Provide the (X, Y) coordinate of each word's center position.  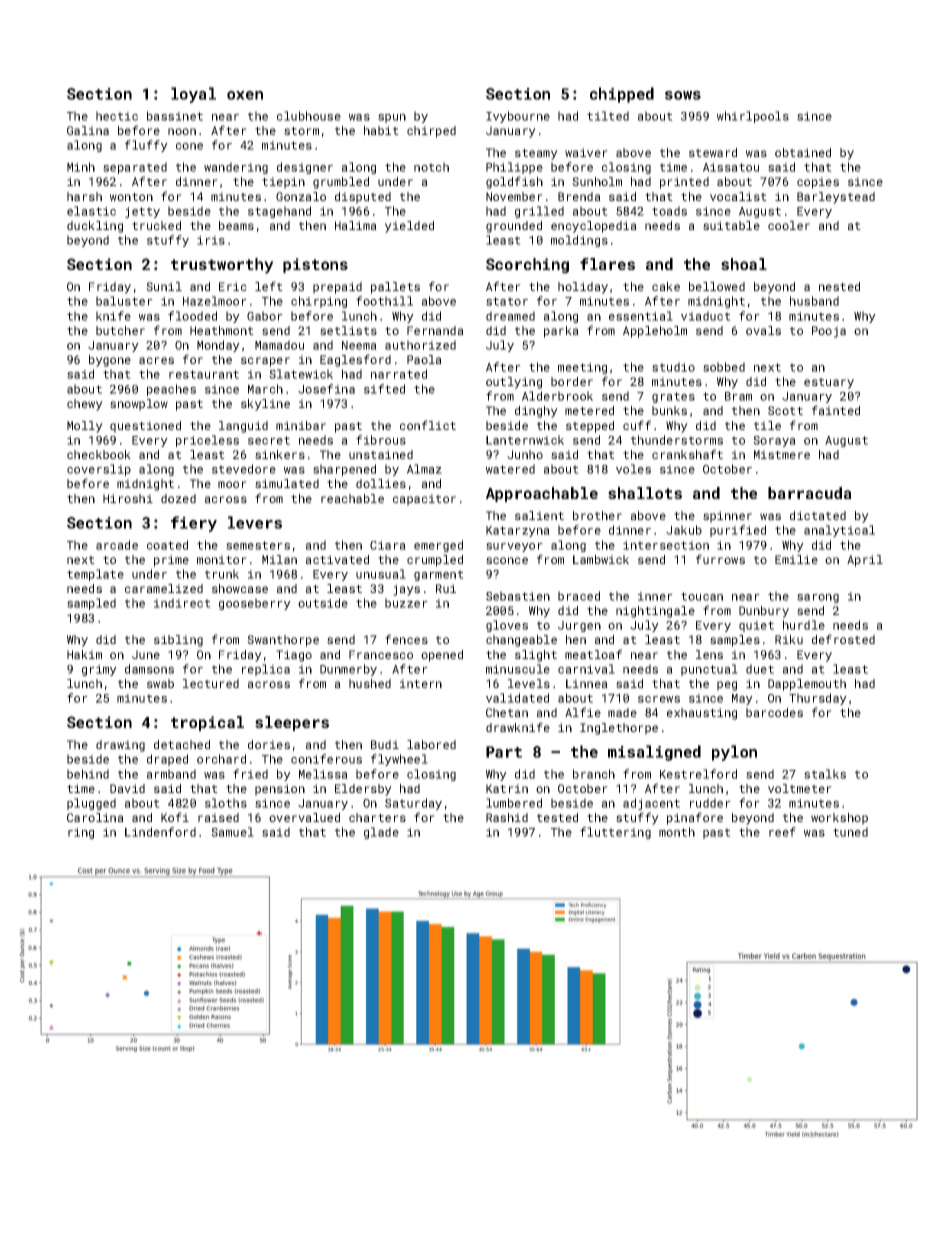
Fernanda (435, 330)
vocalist (738, 196)
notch (431, 167)
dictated (818, 515)
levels (529, 683)
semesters (258, 545)
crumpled (435, 561)
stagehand (279, 212)
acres (156, 360)
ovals (763, 330)
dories (269, 744)
